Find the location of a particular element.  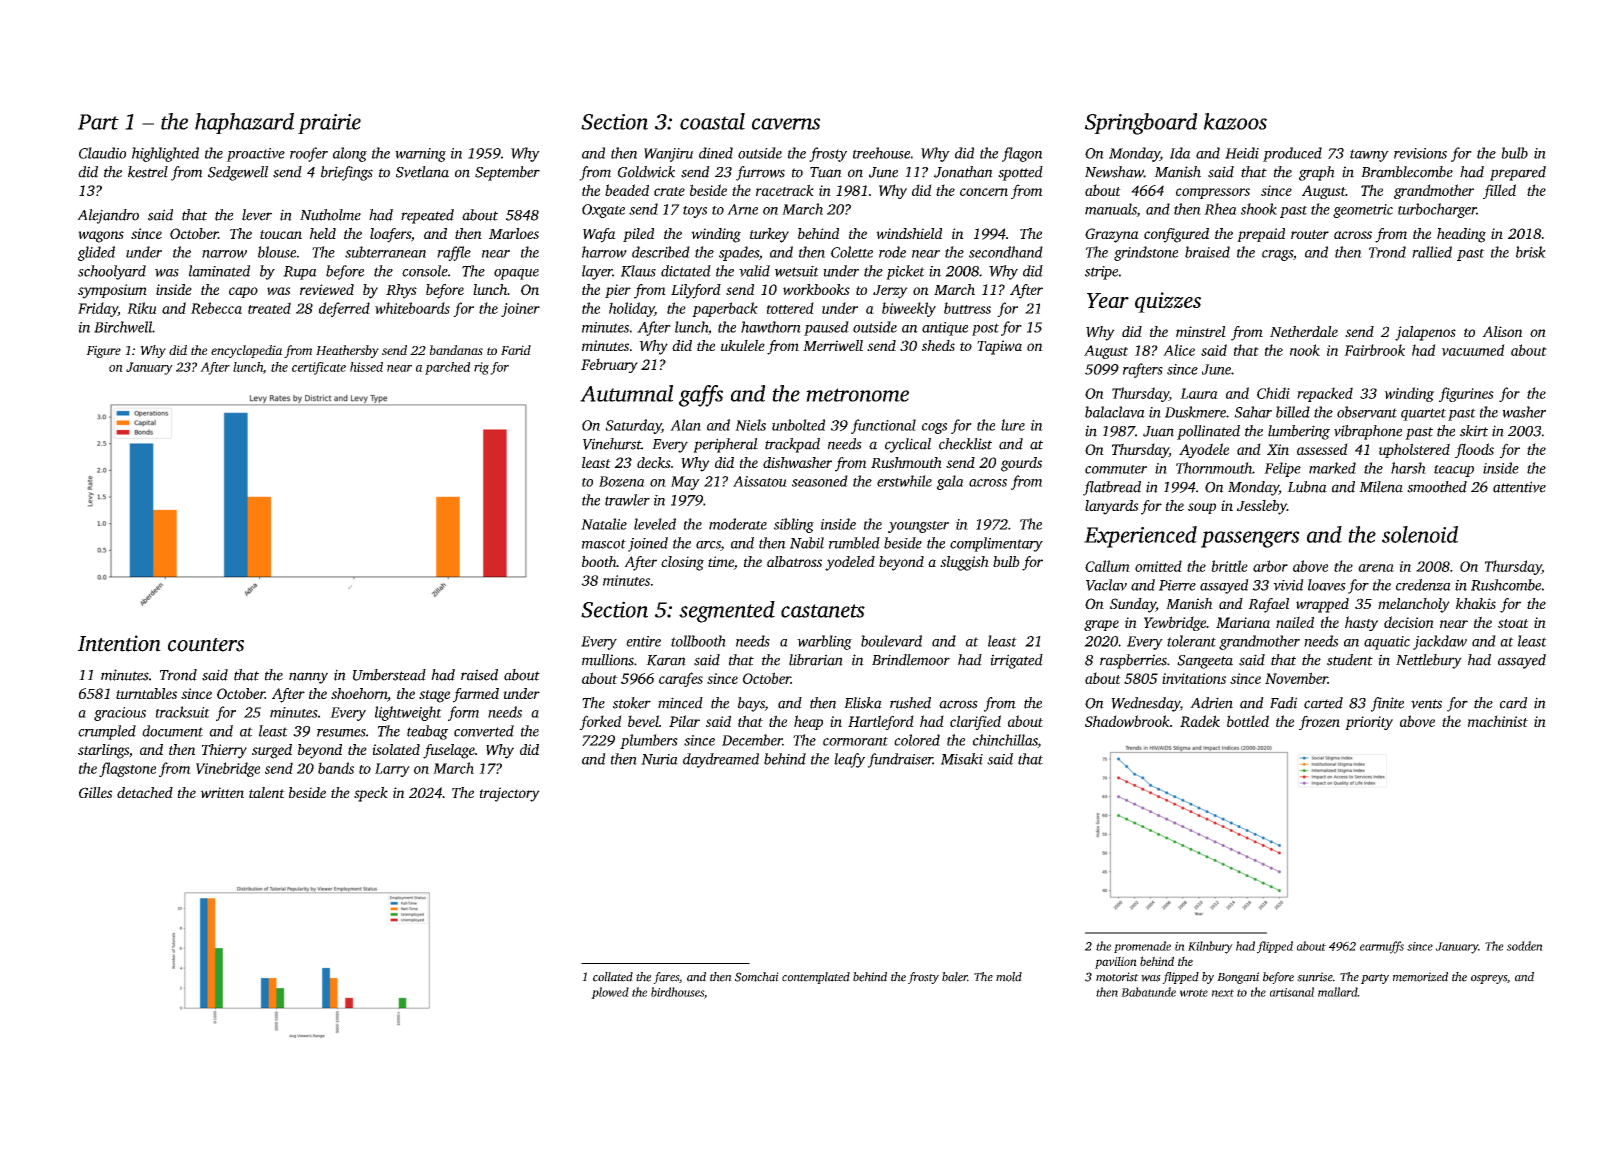

Milena is located at coordinates (1381, 487).
